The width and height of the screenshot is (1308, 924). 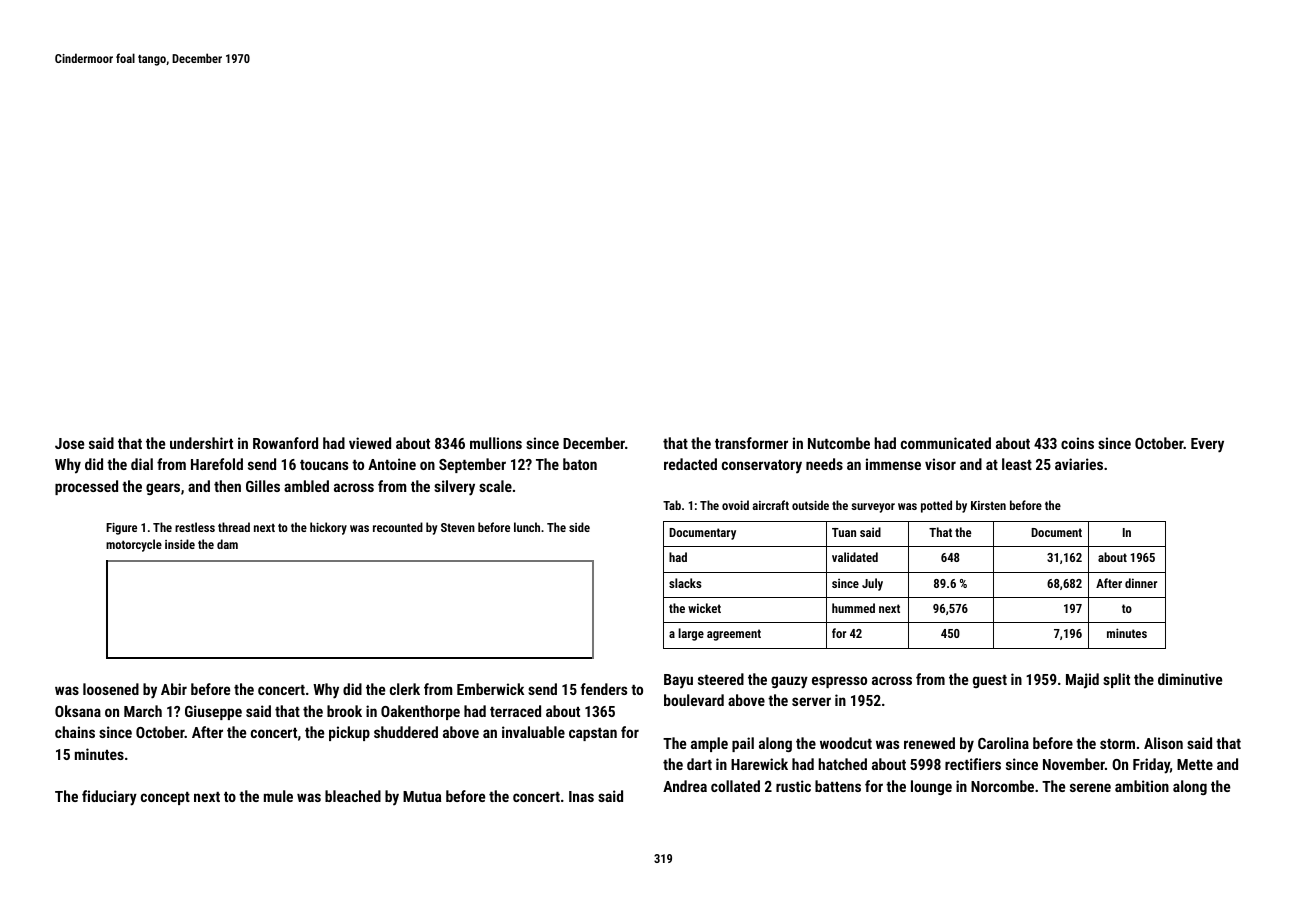 I want to click on mule, so click(x=278, y=796).
